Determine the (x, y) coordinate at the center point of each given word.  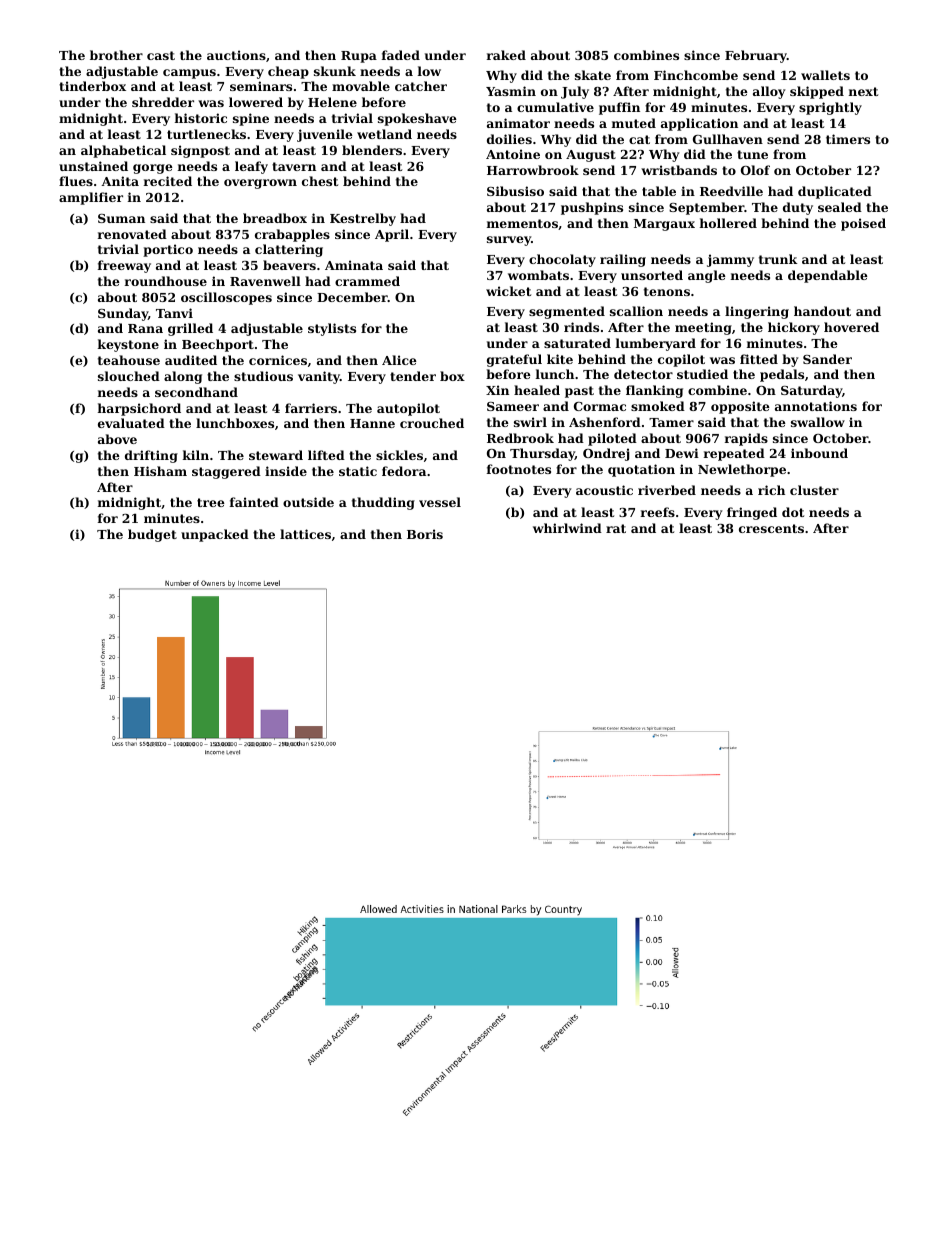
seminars (261, 86)
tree (211, 502)
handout (822, 311)
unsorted (652, 275)
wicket (508, 291)
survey (509, 241)
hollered (728, 223)
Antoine (513, 154)
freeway (124, 266)
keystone (128, 345)
